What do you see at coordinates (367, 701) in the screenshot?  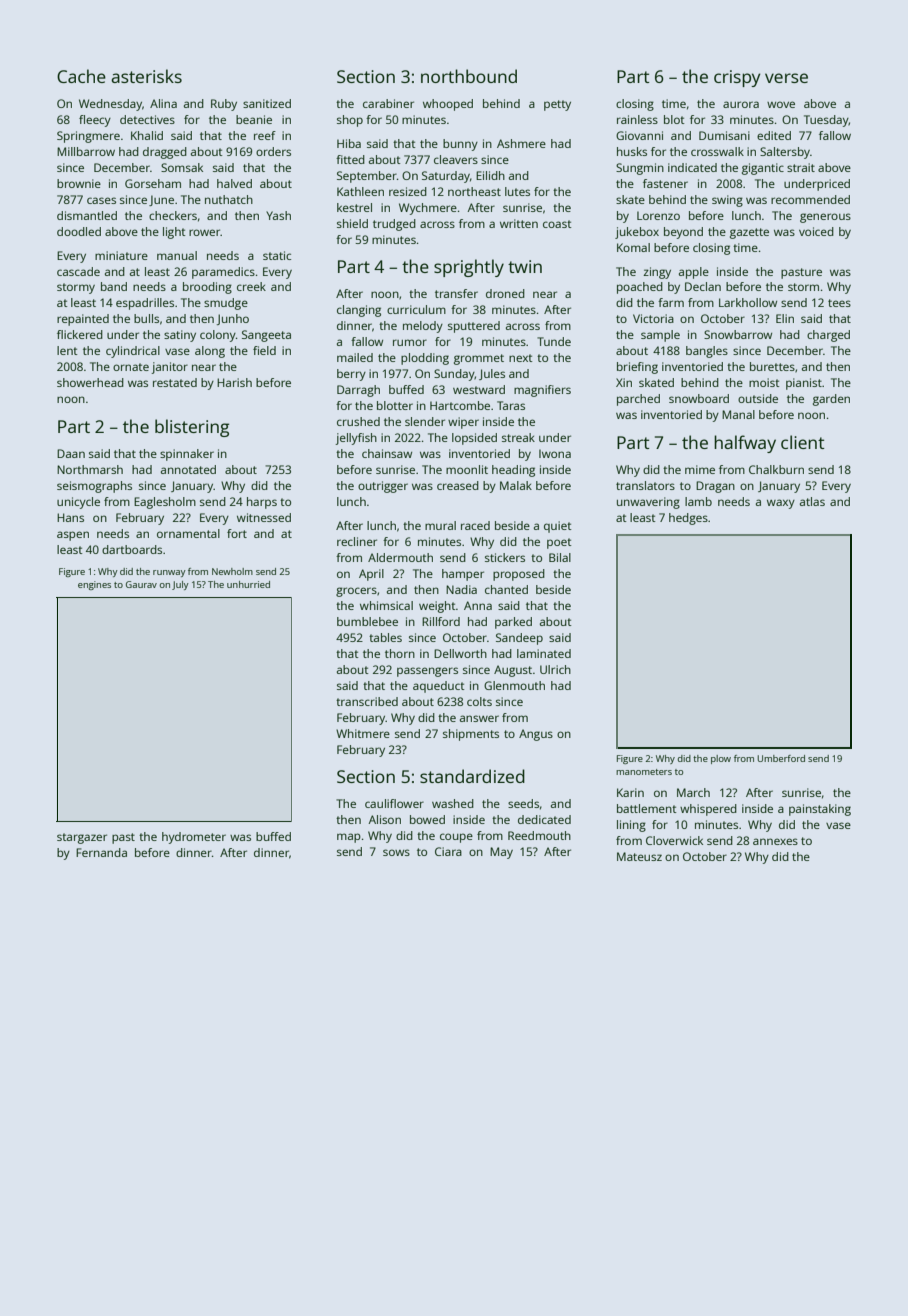 I see `transcribed` at bounding box center [367, 701].
